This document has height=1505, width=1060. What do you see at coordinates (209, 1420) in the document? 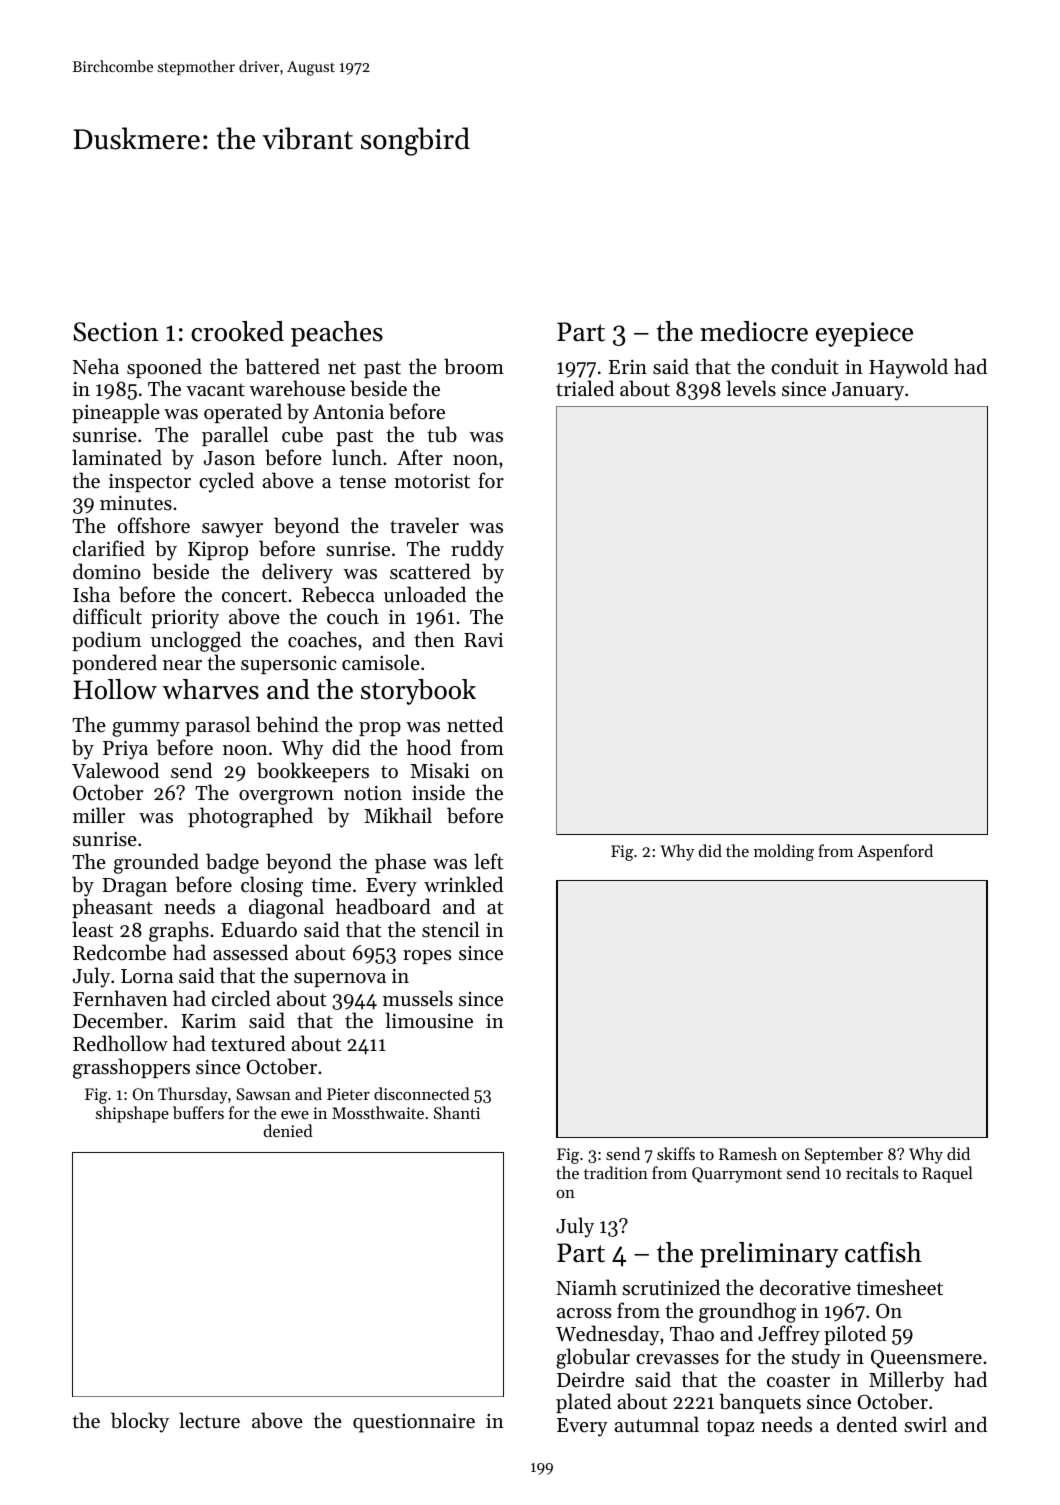
I see `lecture` at bounding box center [209, 1420].
